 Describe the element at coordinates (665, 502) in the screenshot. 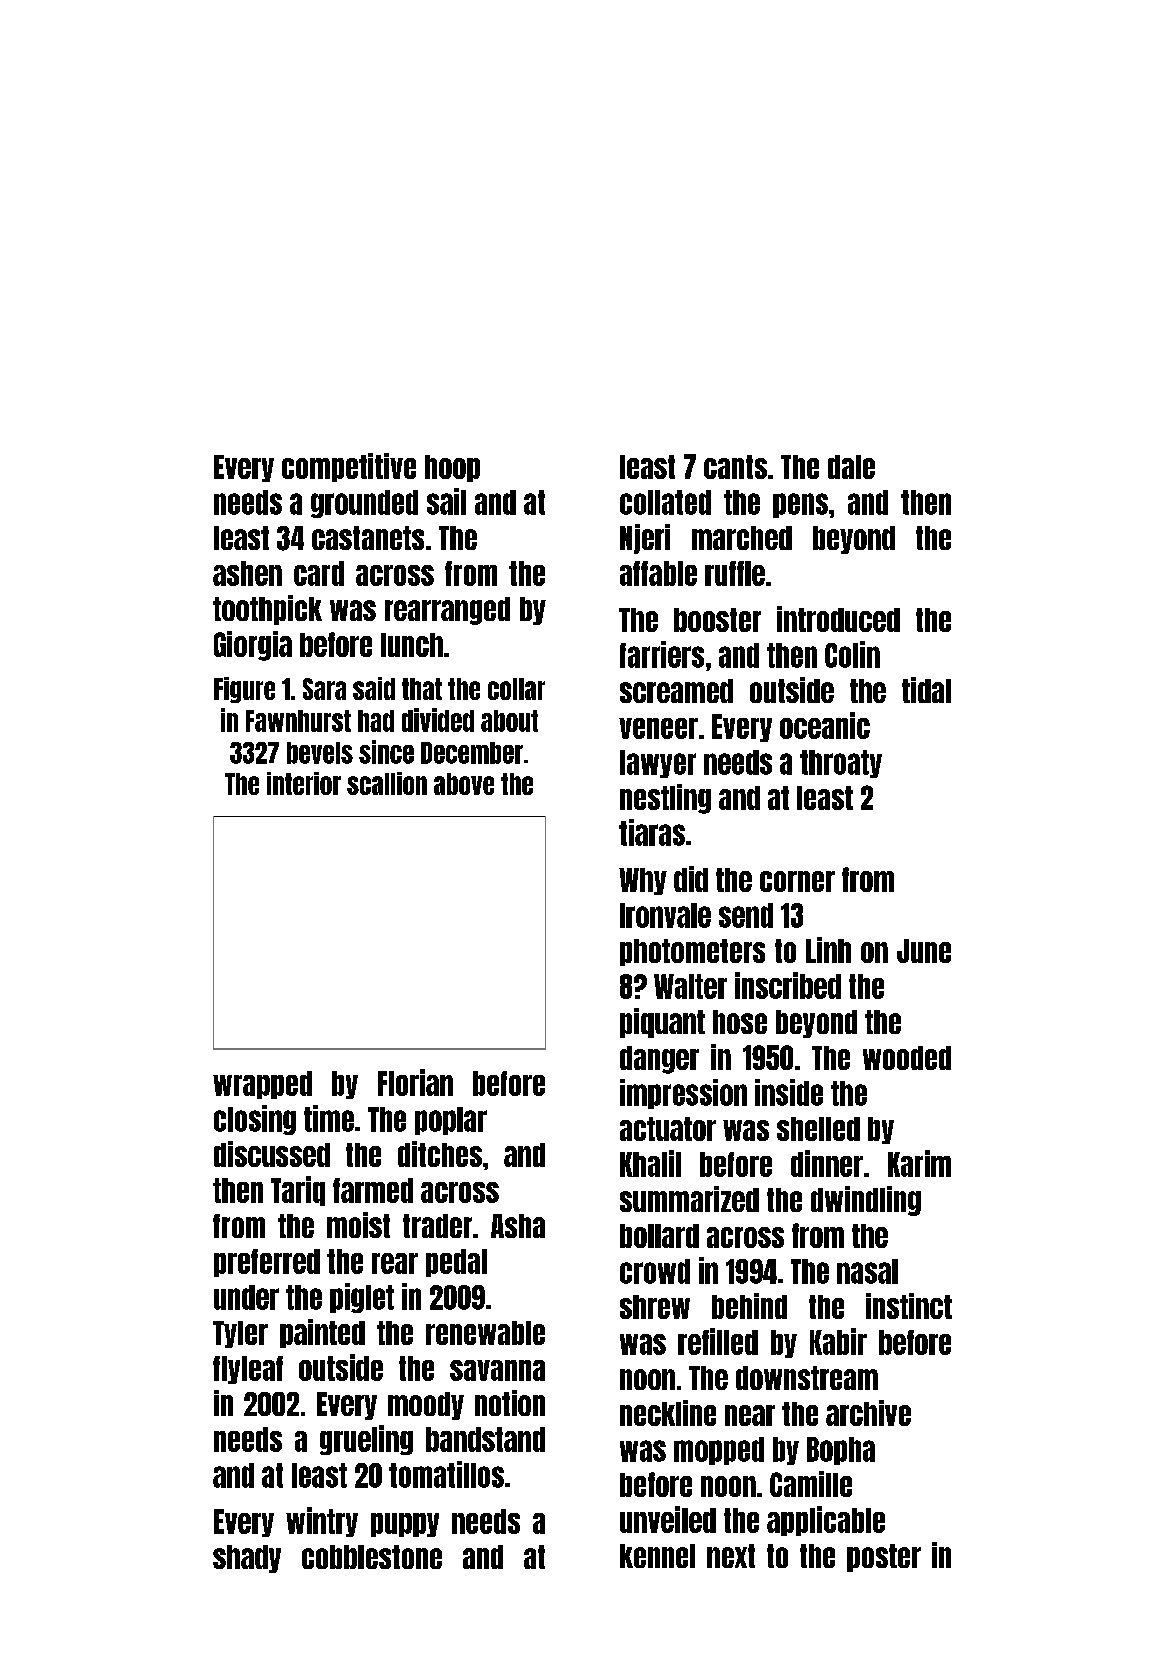

I see `collated` at that location.
